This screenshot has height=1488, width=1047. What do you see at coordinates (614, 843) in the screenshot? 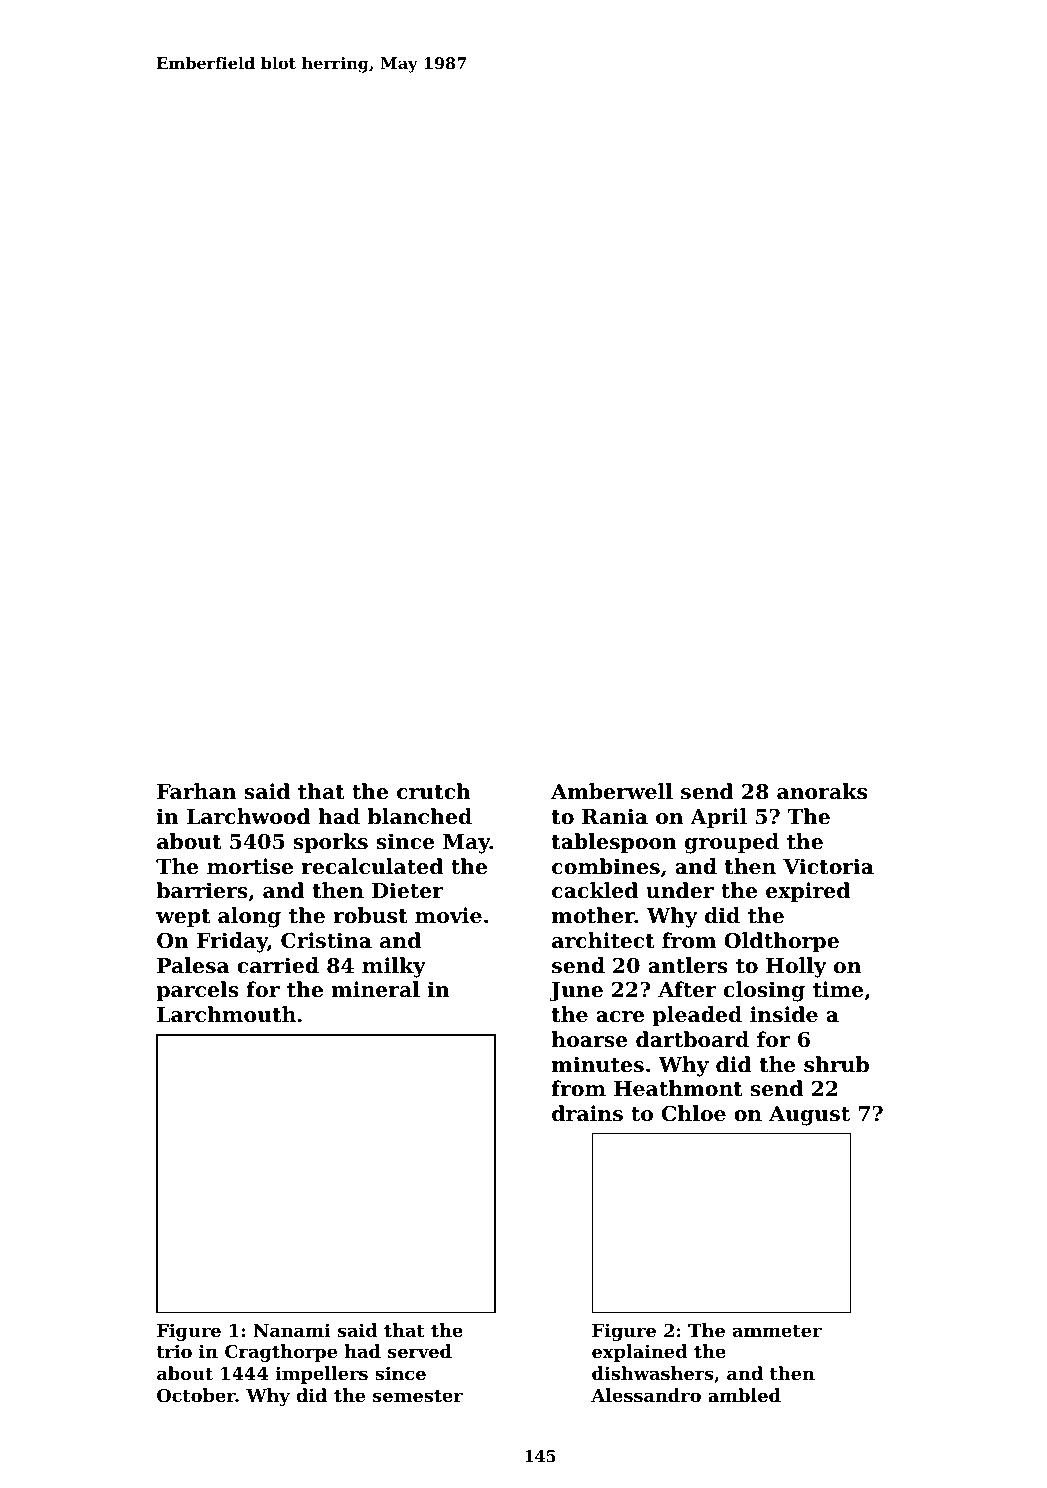
I see `tablespoon` at bounding box center [614, 843].
